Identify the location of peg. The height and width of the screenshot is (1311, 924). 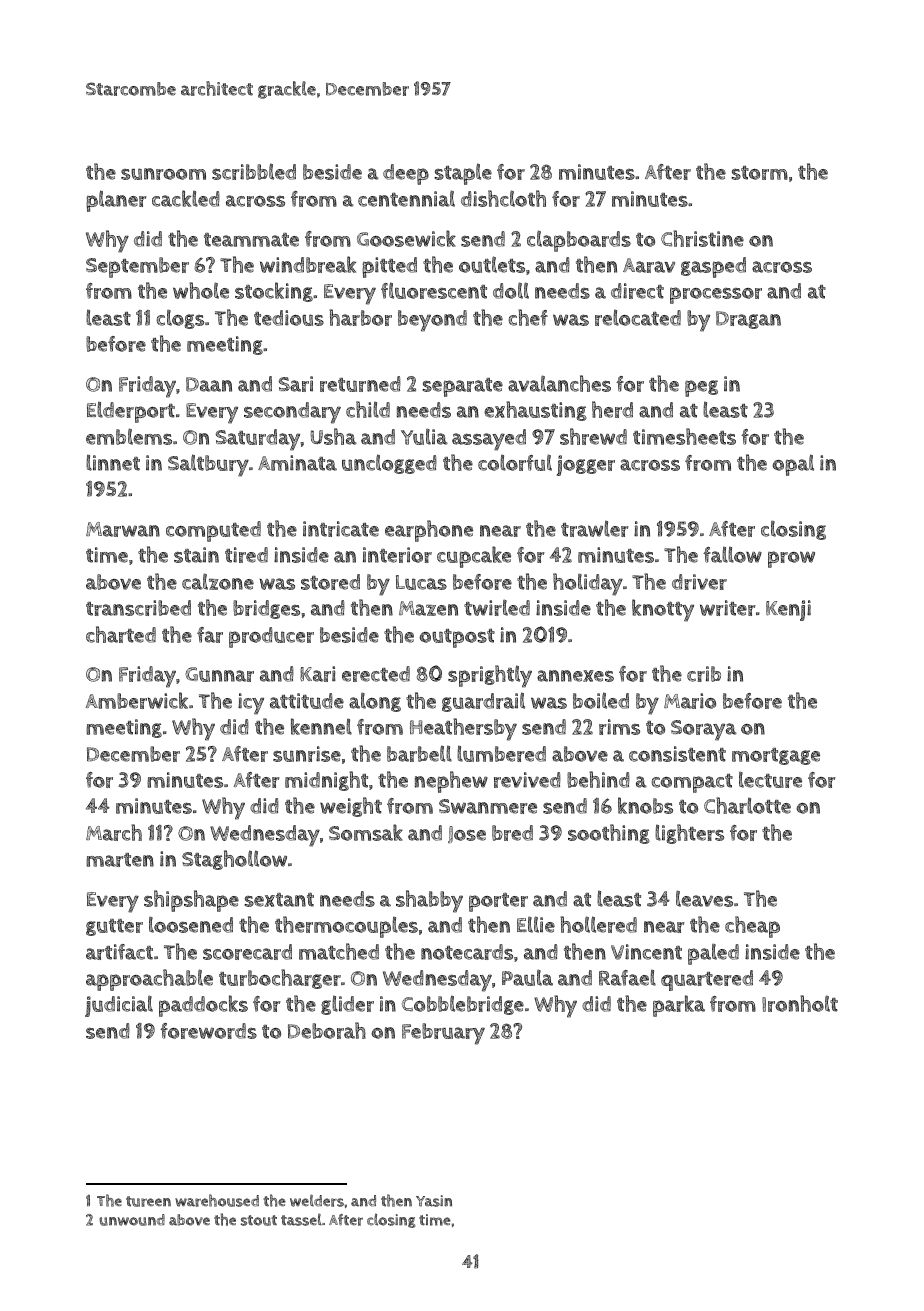
(701, 388).
